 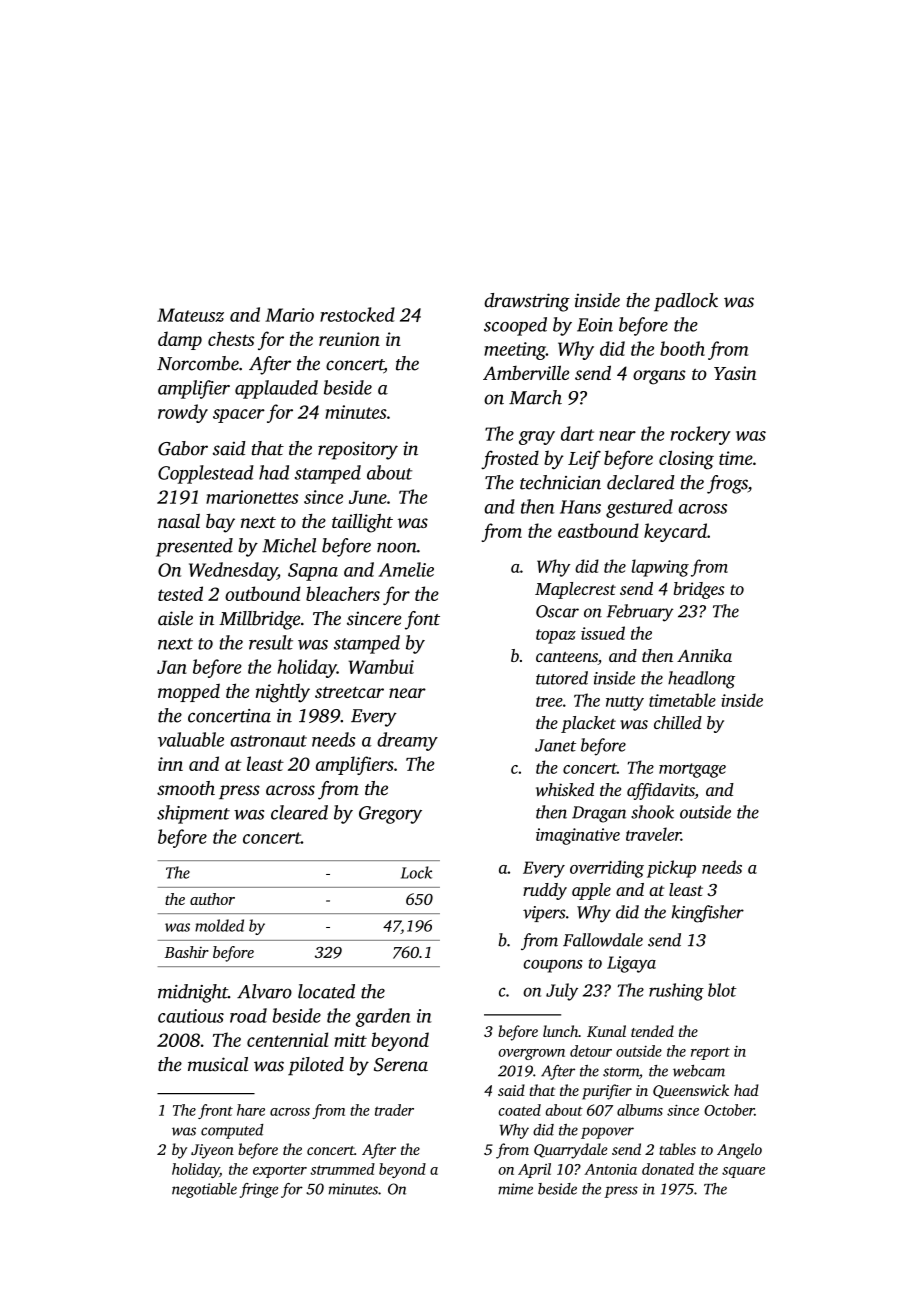 What do you see at coordinates (588, 724) in the screenshot?
I see `placket` at bounding box center [588, 724].
